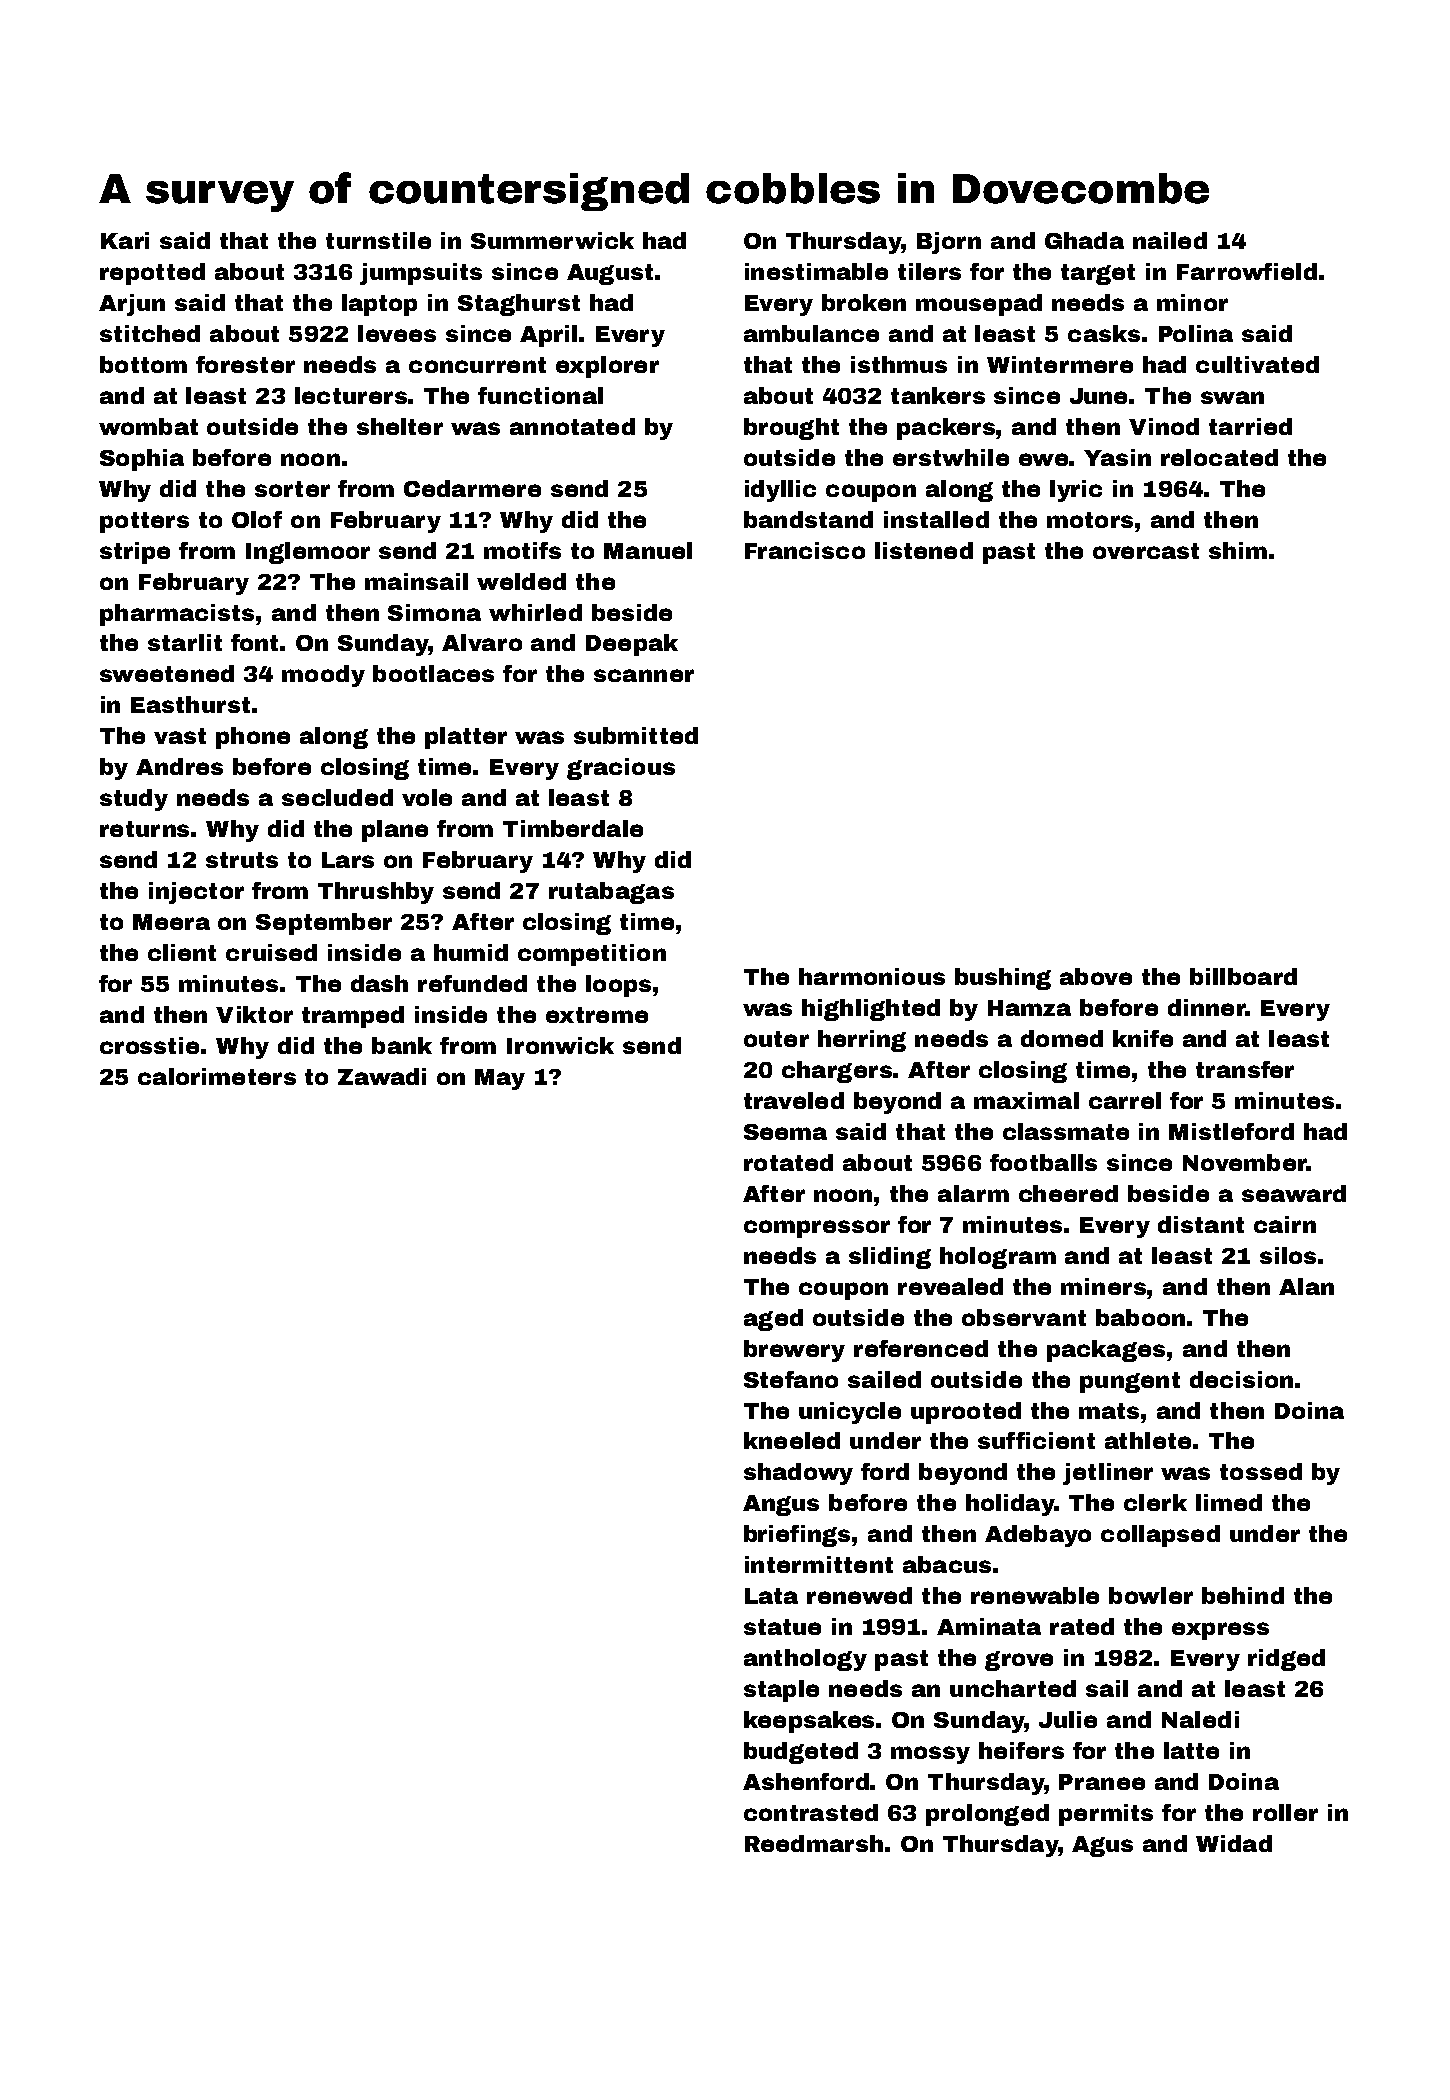 This screenshot has width=1450, height=2100. I want to click on explorer, so click(607, 367).
